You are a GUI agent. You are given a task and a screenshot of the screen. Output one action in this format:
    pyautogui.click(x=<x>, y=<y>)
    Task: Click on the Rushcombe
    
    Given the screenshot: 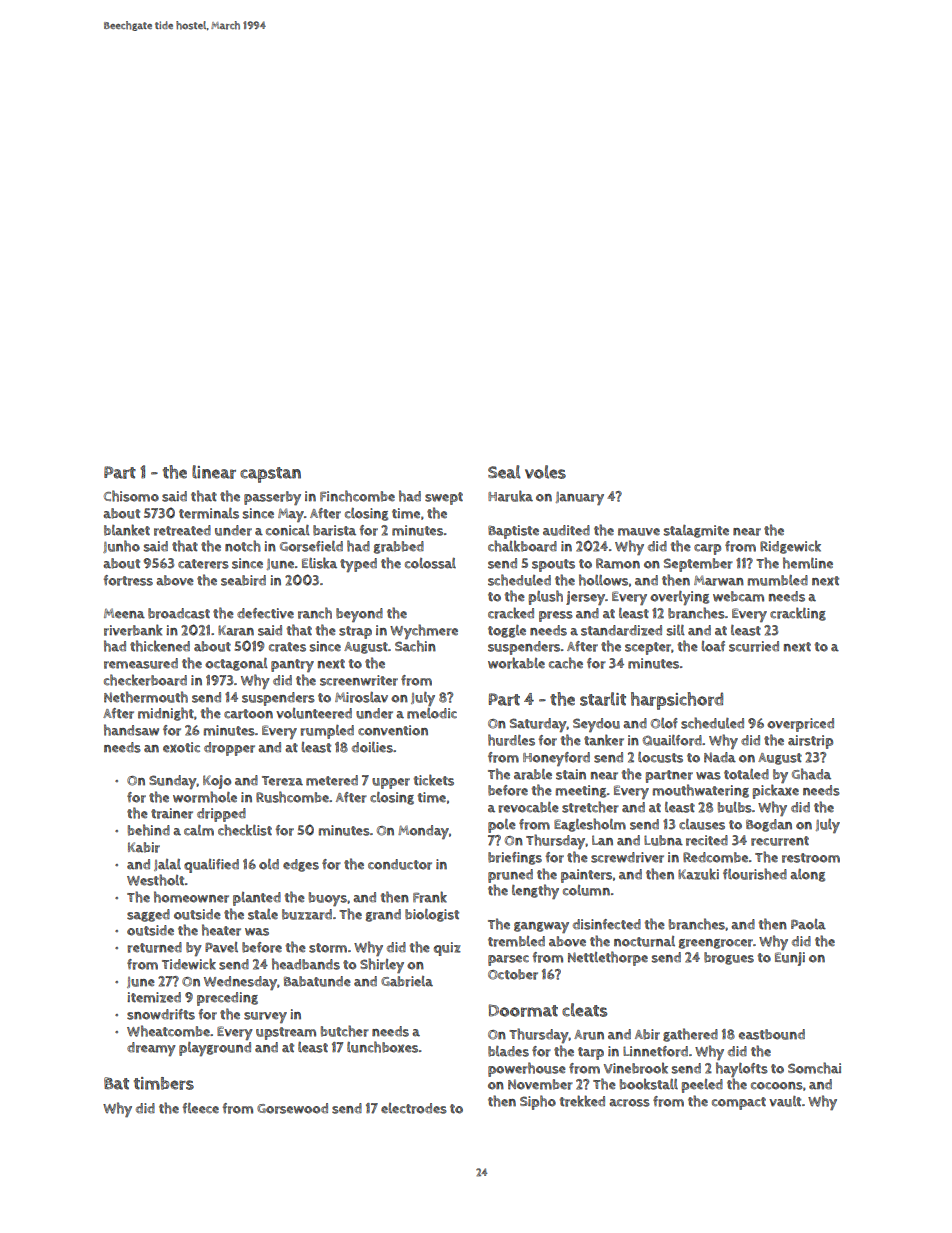 What is the action you would take?
    pyautogui.click(x=292, y=797)
